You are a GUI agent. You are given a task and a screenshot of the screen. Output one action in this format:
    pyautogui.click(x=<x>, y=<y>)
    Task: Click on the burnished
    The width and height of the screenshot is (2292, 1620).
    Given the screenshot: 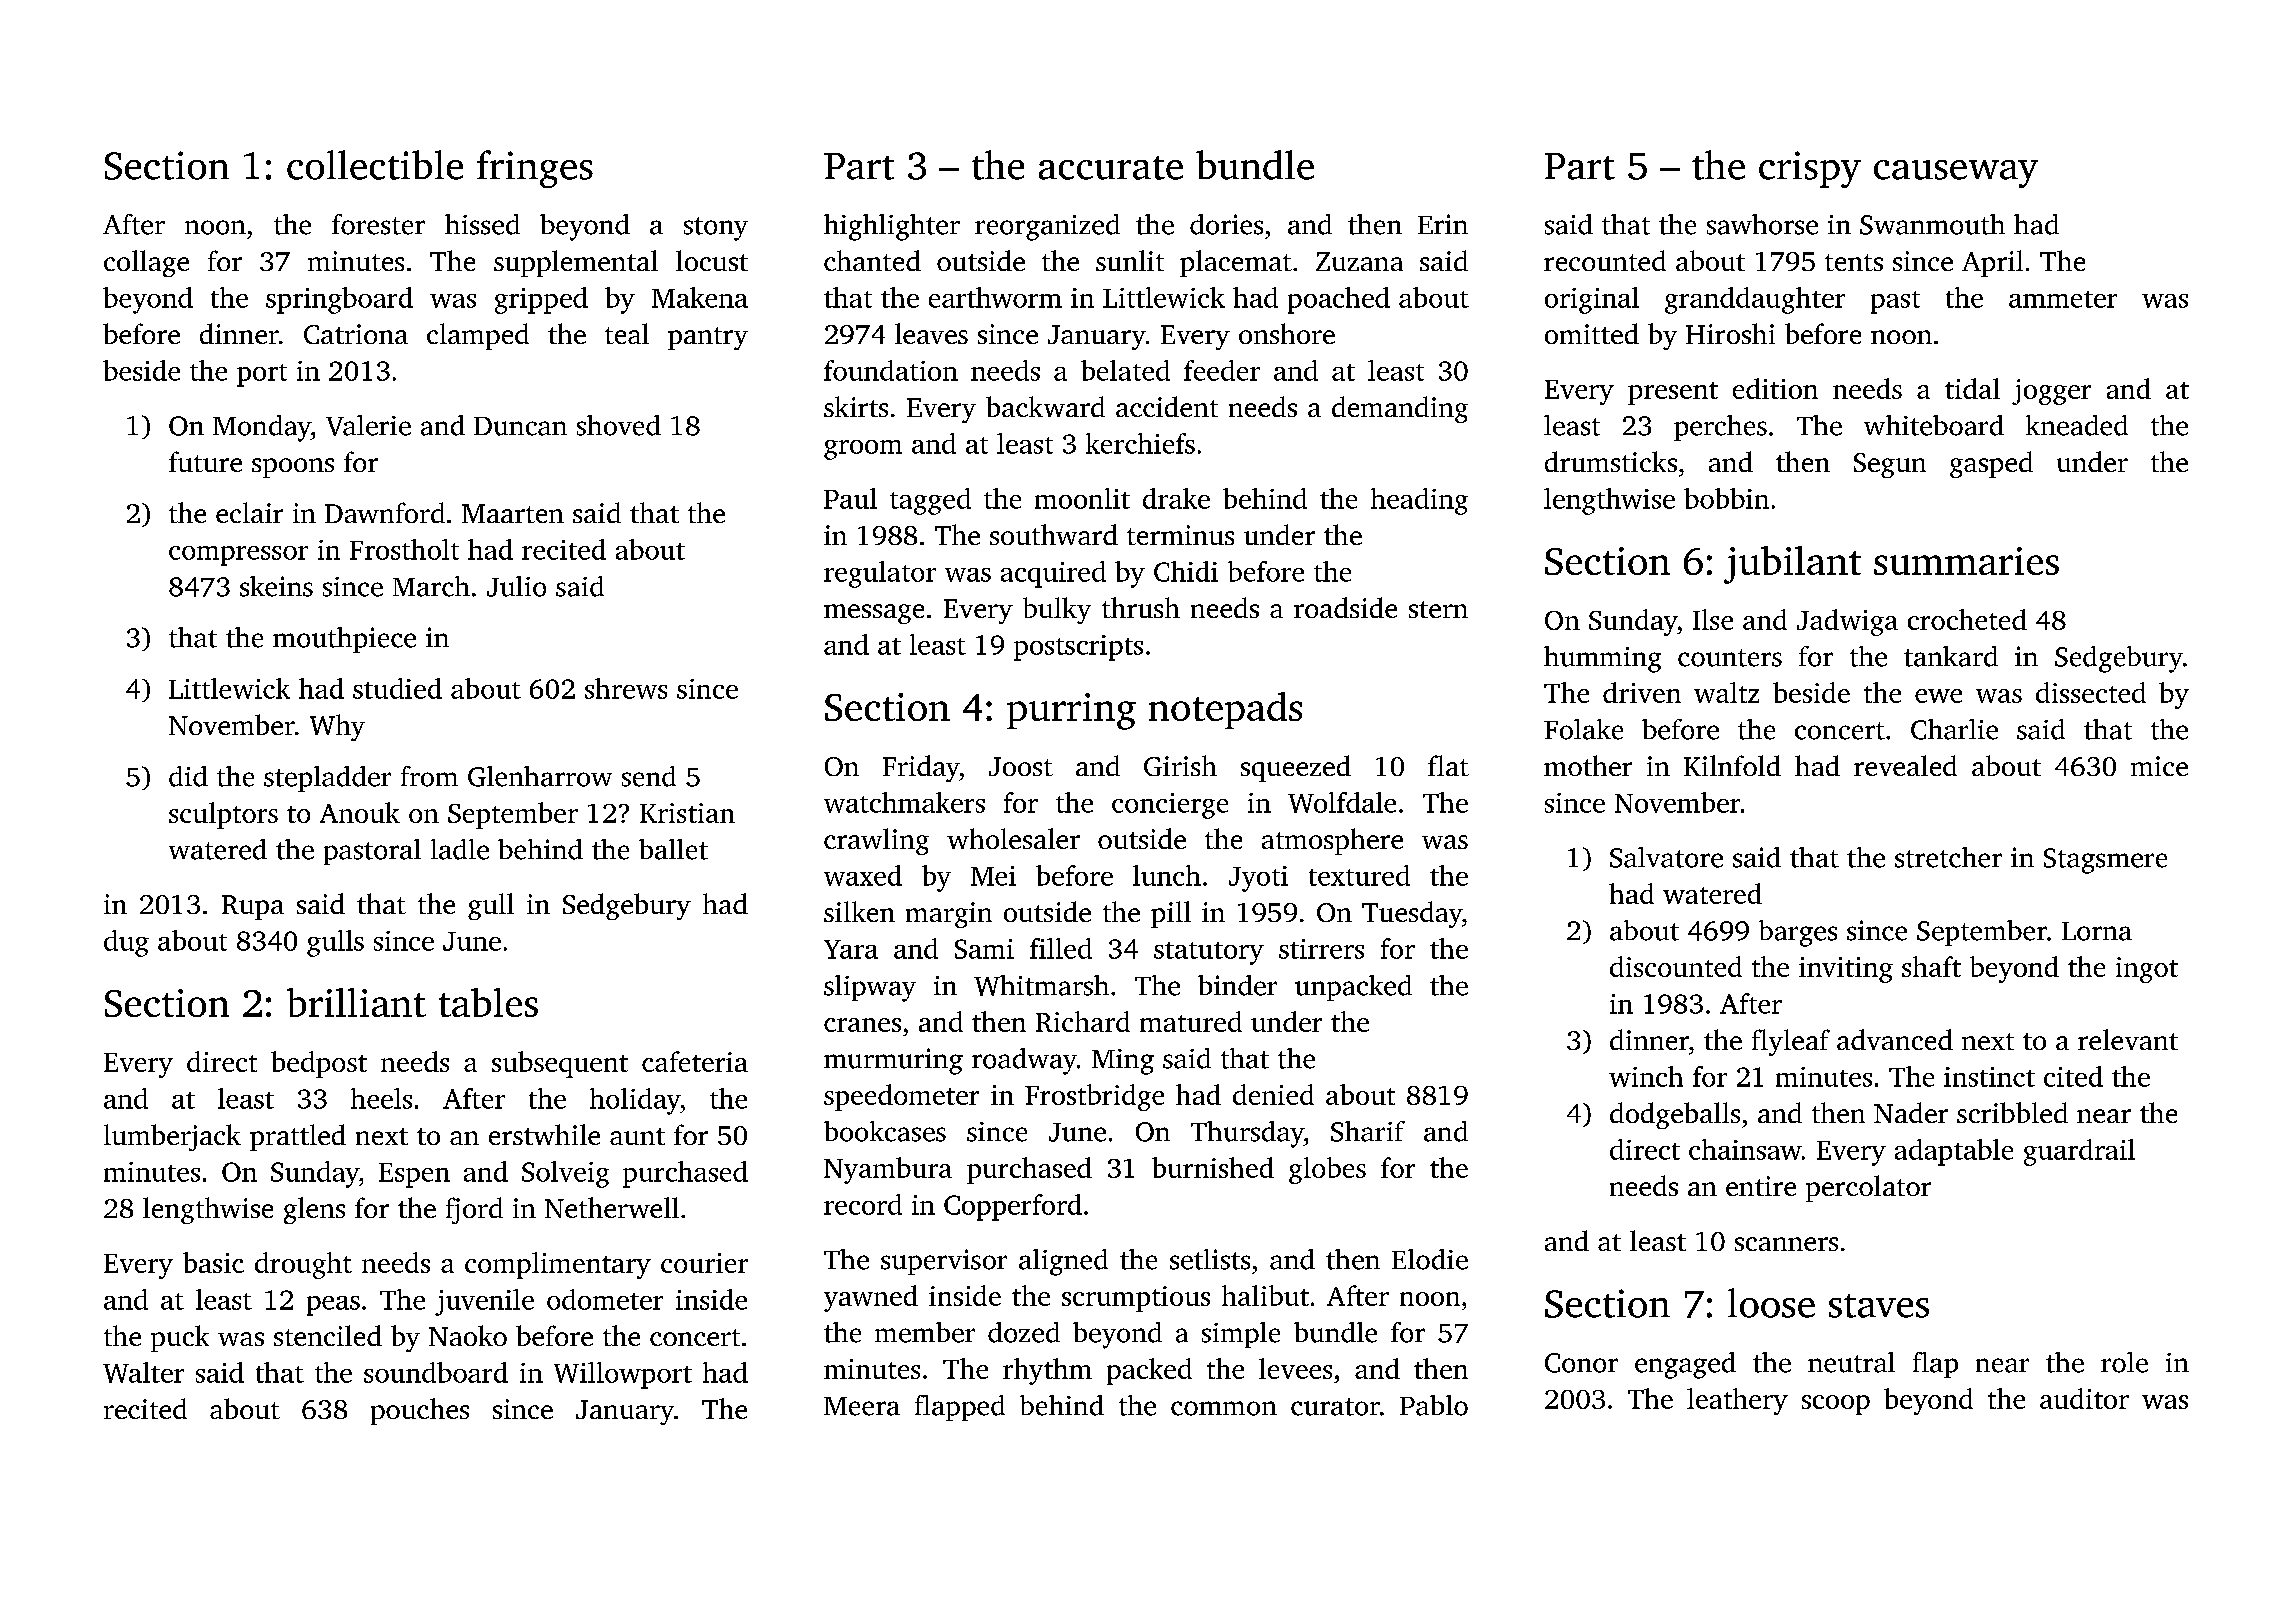 What is the action you would take?
    pyautogui.click(x=1213, y=1167)
